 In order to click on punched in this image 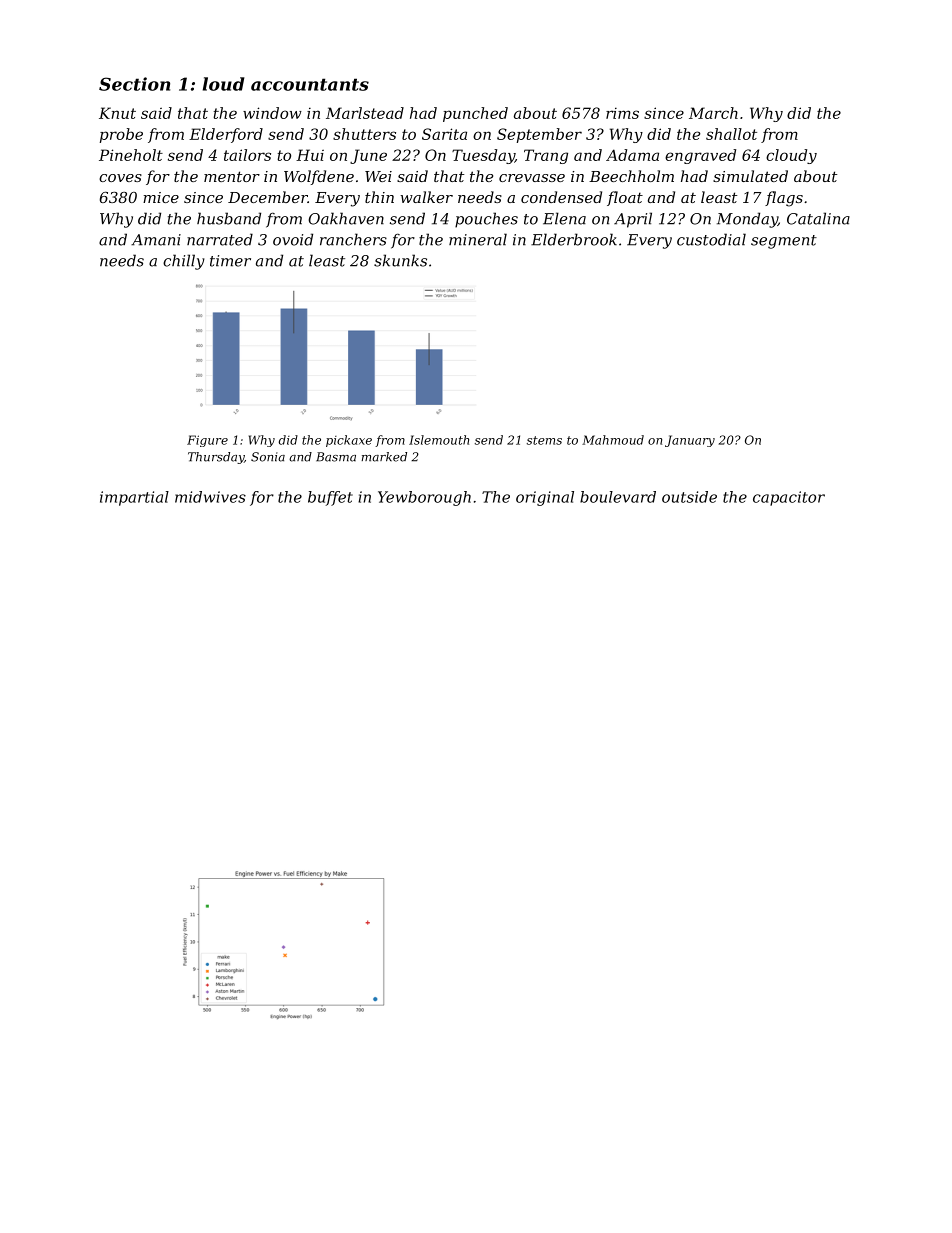, I will do `click(475, 114)`.
